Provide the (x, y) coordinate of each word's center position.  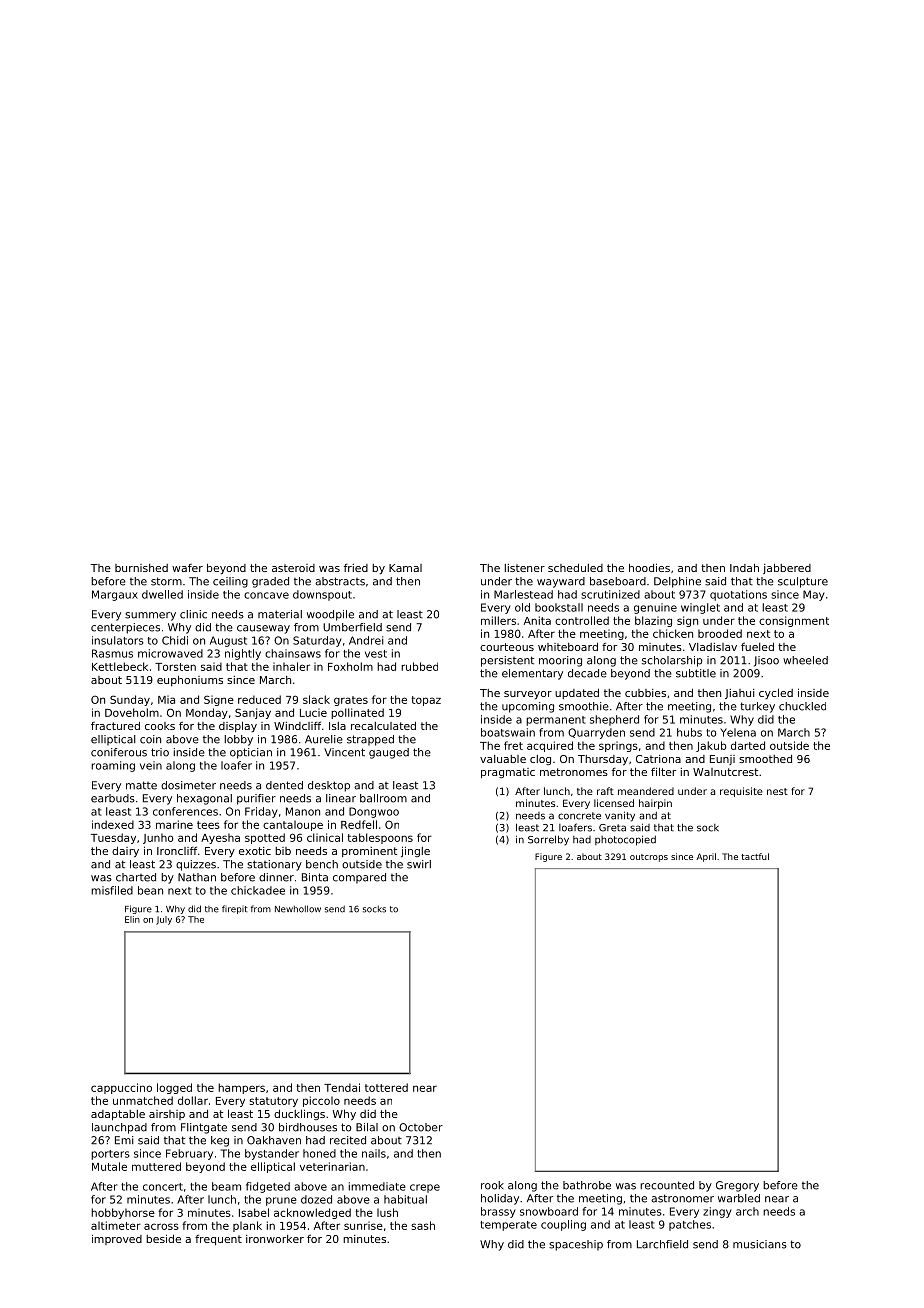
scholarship (672, 661)
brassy (498, 1212)
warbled (739, 1198)
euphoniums (190, 680)
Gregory (737, 1186)
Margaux (115, 595)
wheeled (805, 660)
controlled (582, 620)
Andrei (366, 640)
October (421, 1127)
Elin (132, 919)
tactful (755, 856)
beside (163, 1238)
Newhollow (298, 909)
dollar (193, 1100)
